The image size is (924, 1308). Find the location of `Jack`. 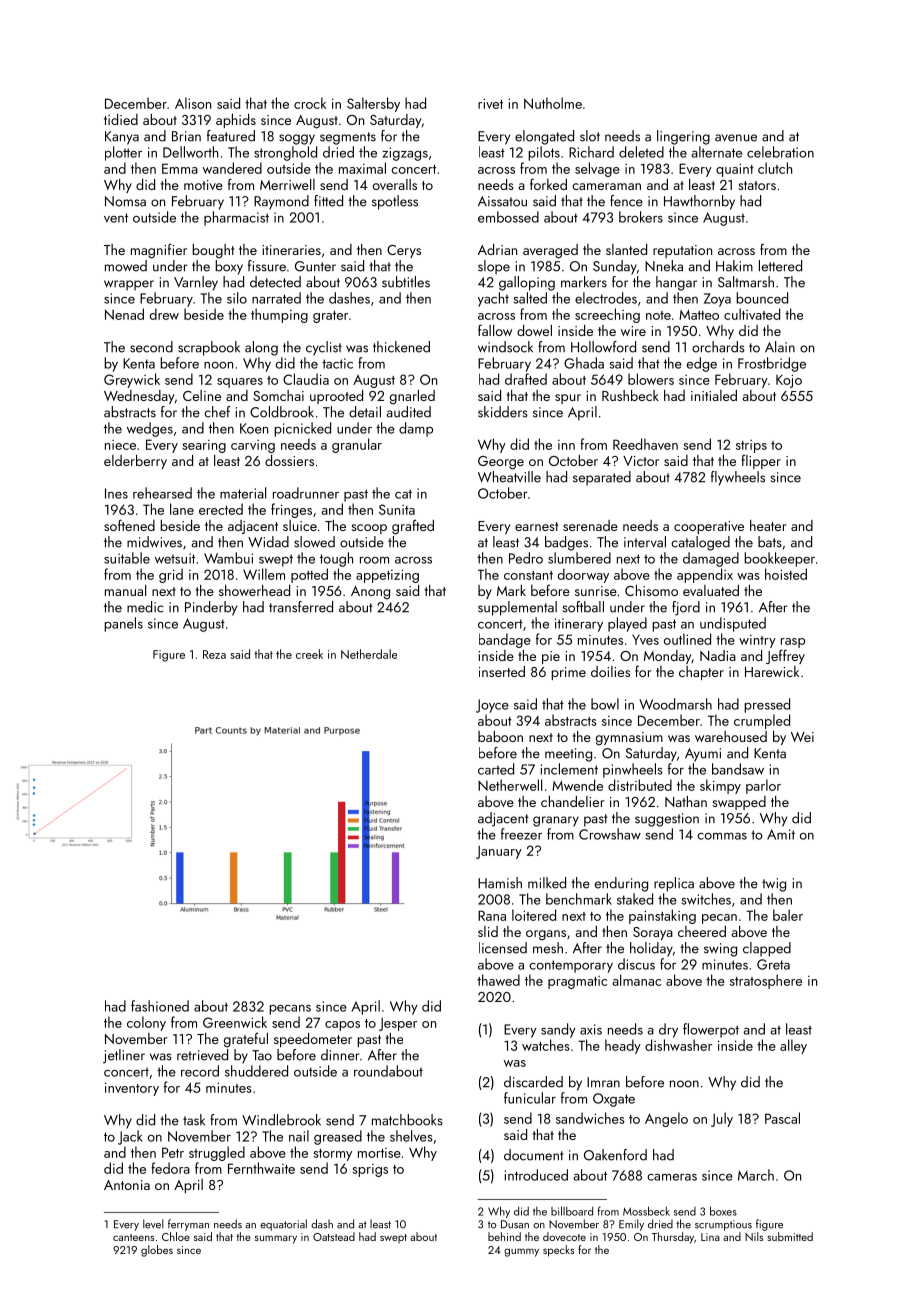

Jack is located at coordinates (130, 1137).
